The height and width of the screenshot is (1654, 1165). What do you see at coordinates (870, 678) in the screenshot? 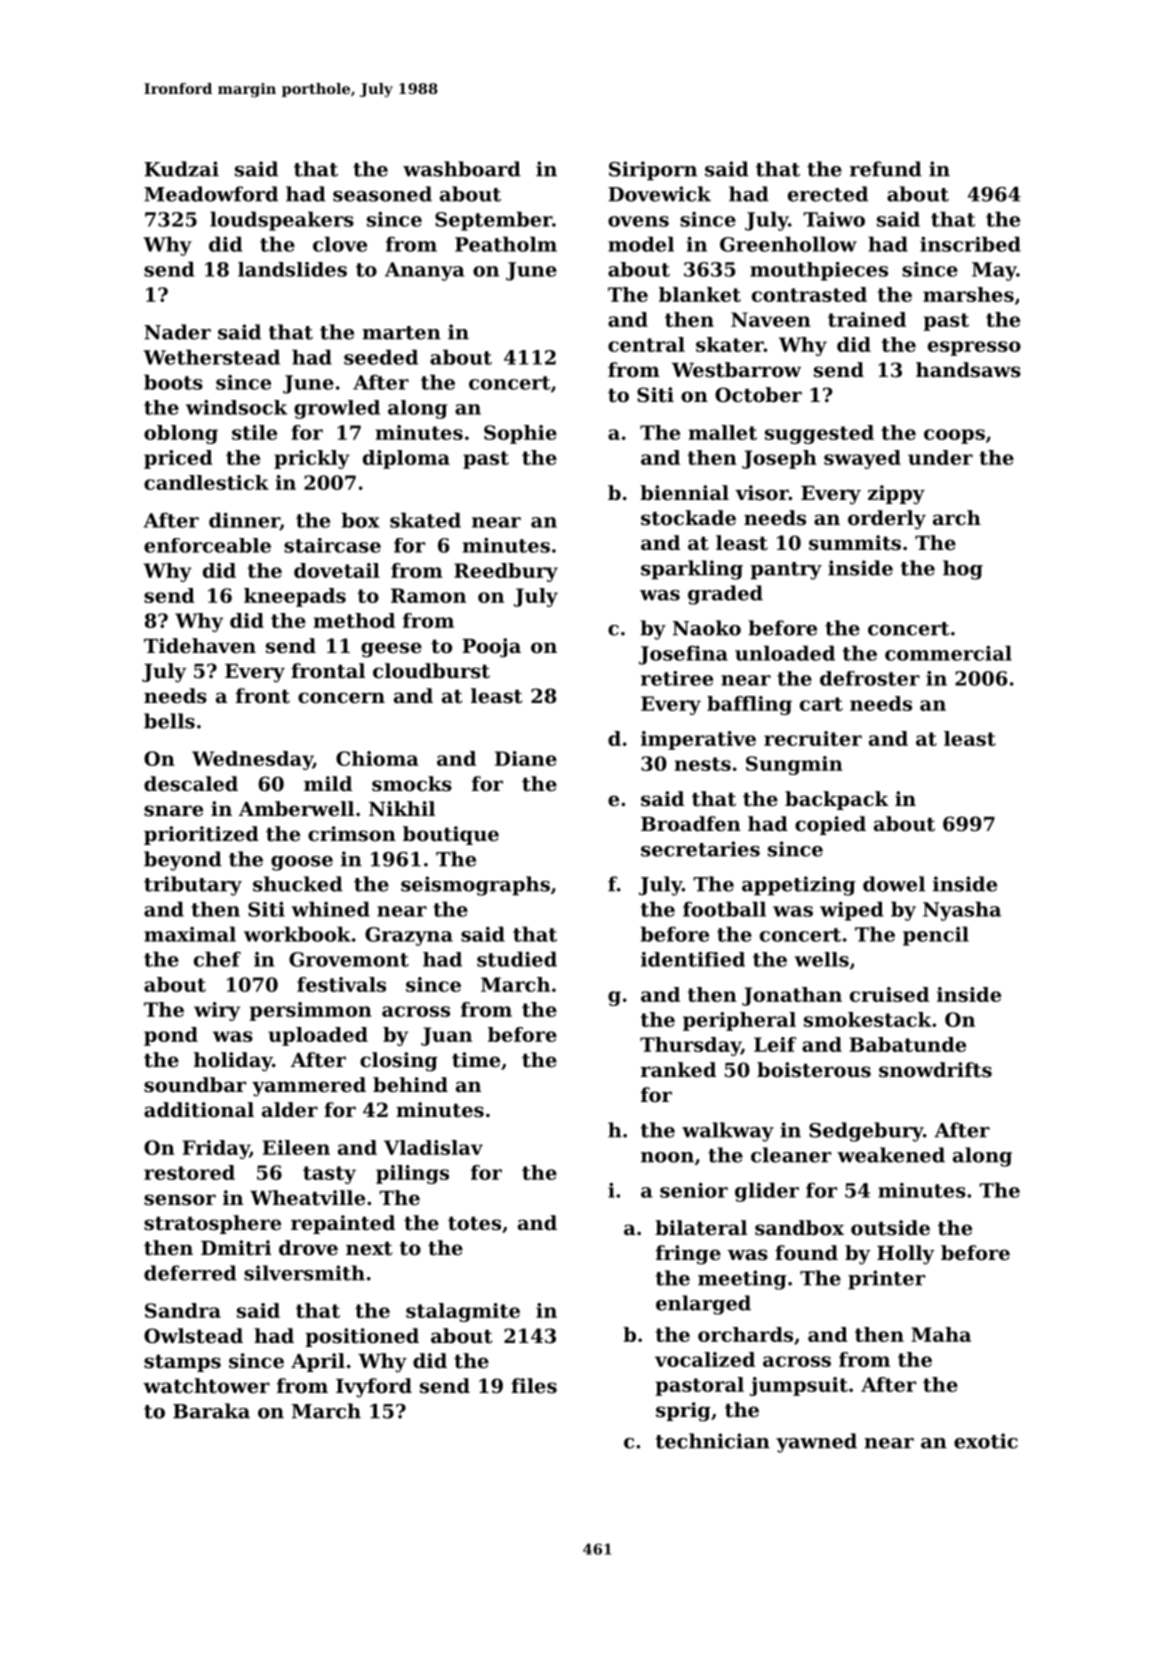
I see `defroster` at bounding box center [870, 678].
